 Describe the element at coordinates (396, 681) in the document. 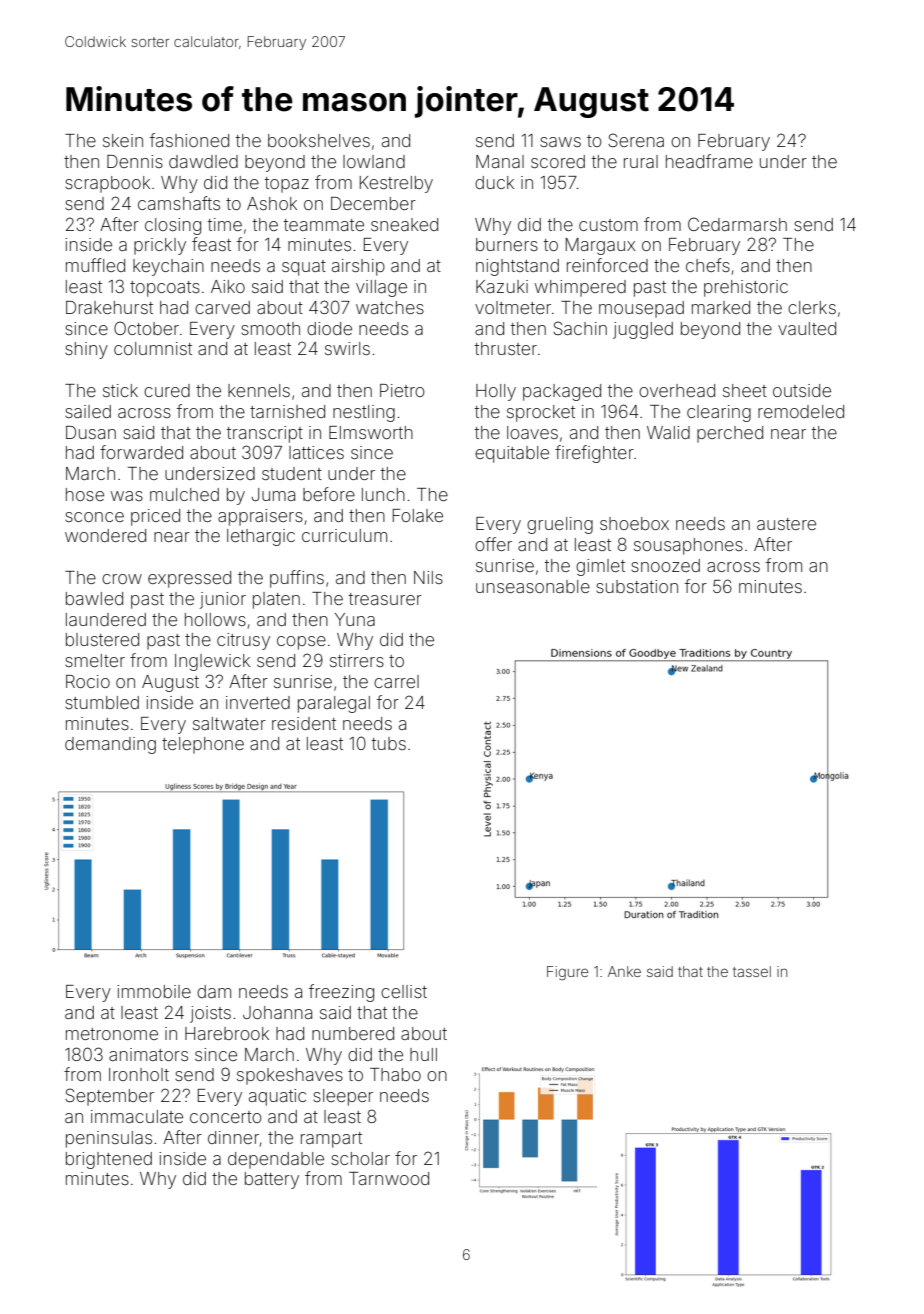

I see `carrel` at that location.
